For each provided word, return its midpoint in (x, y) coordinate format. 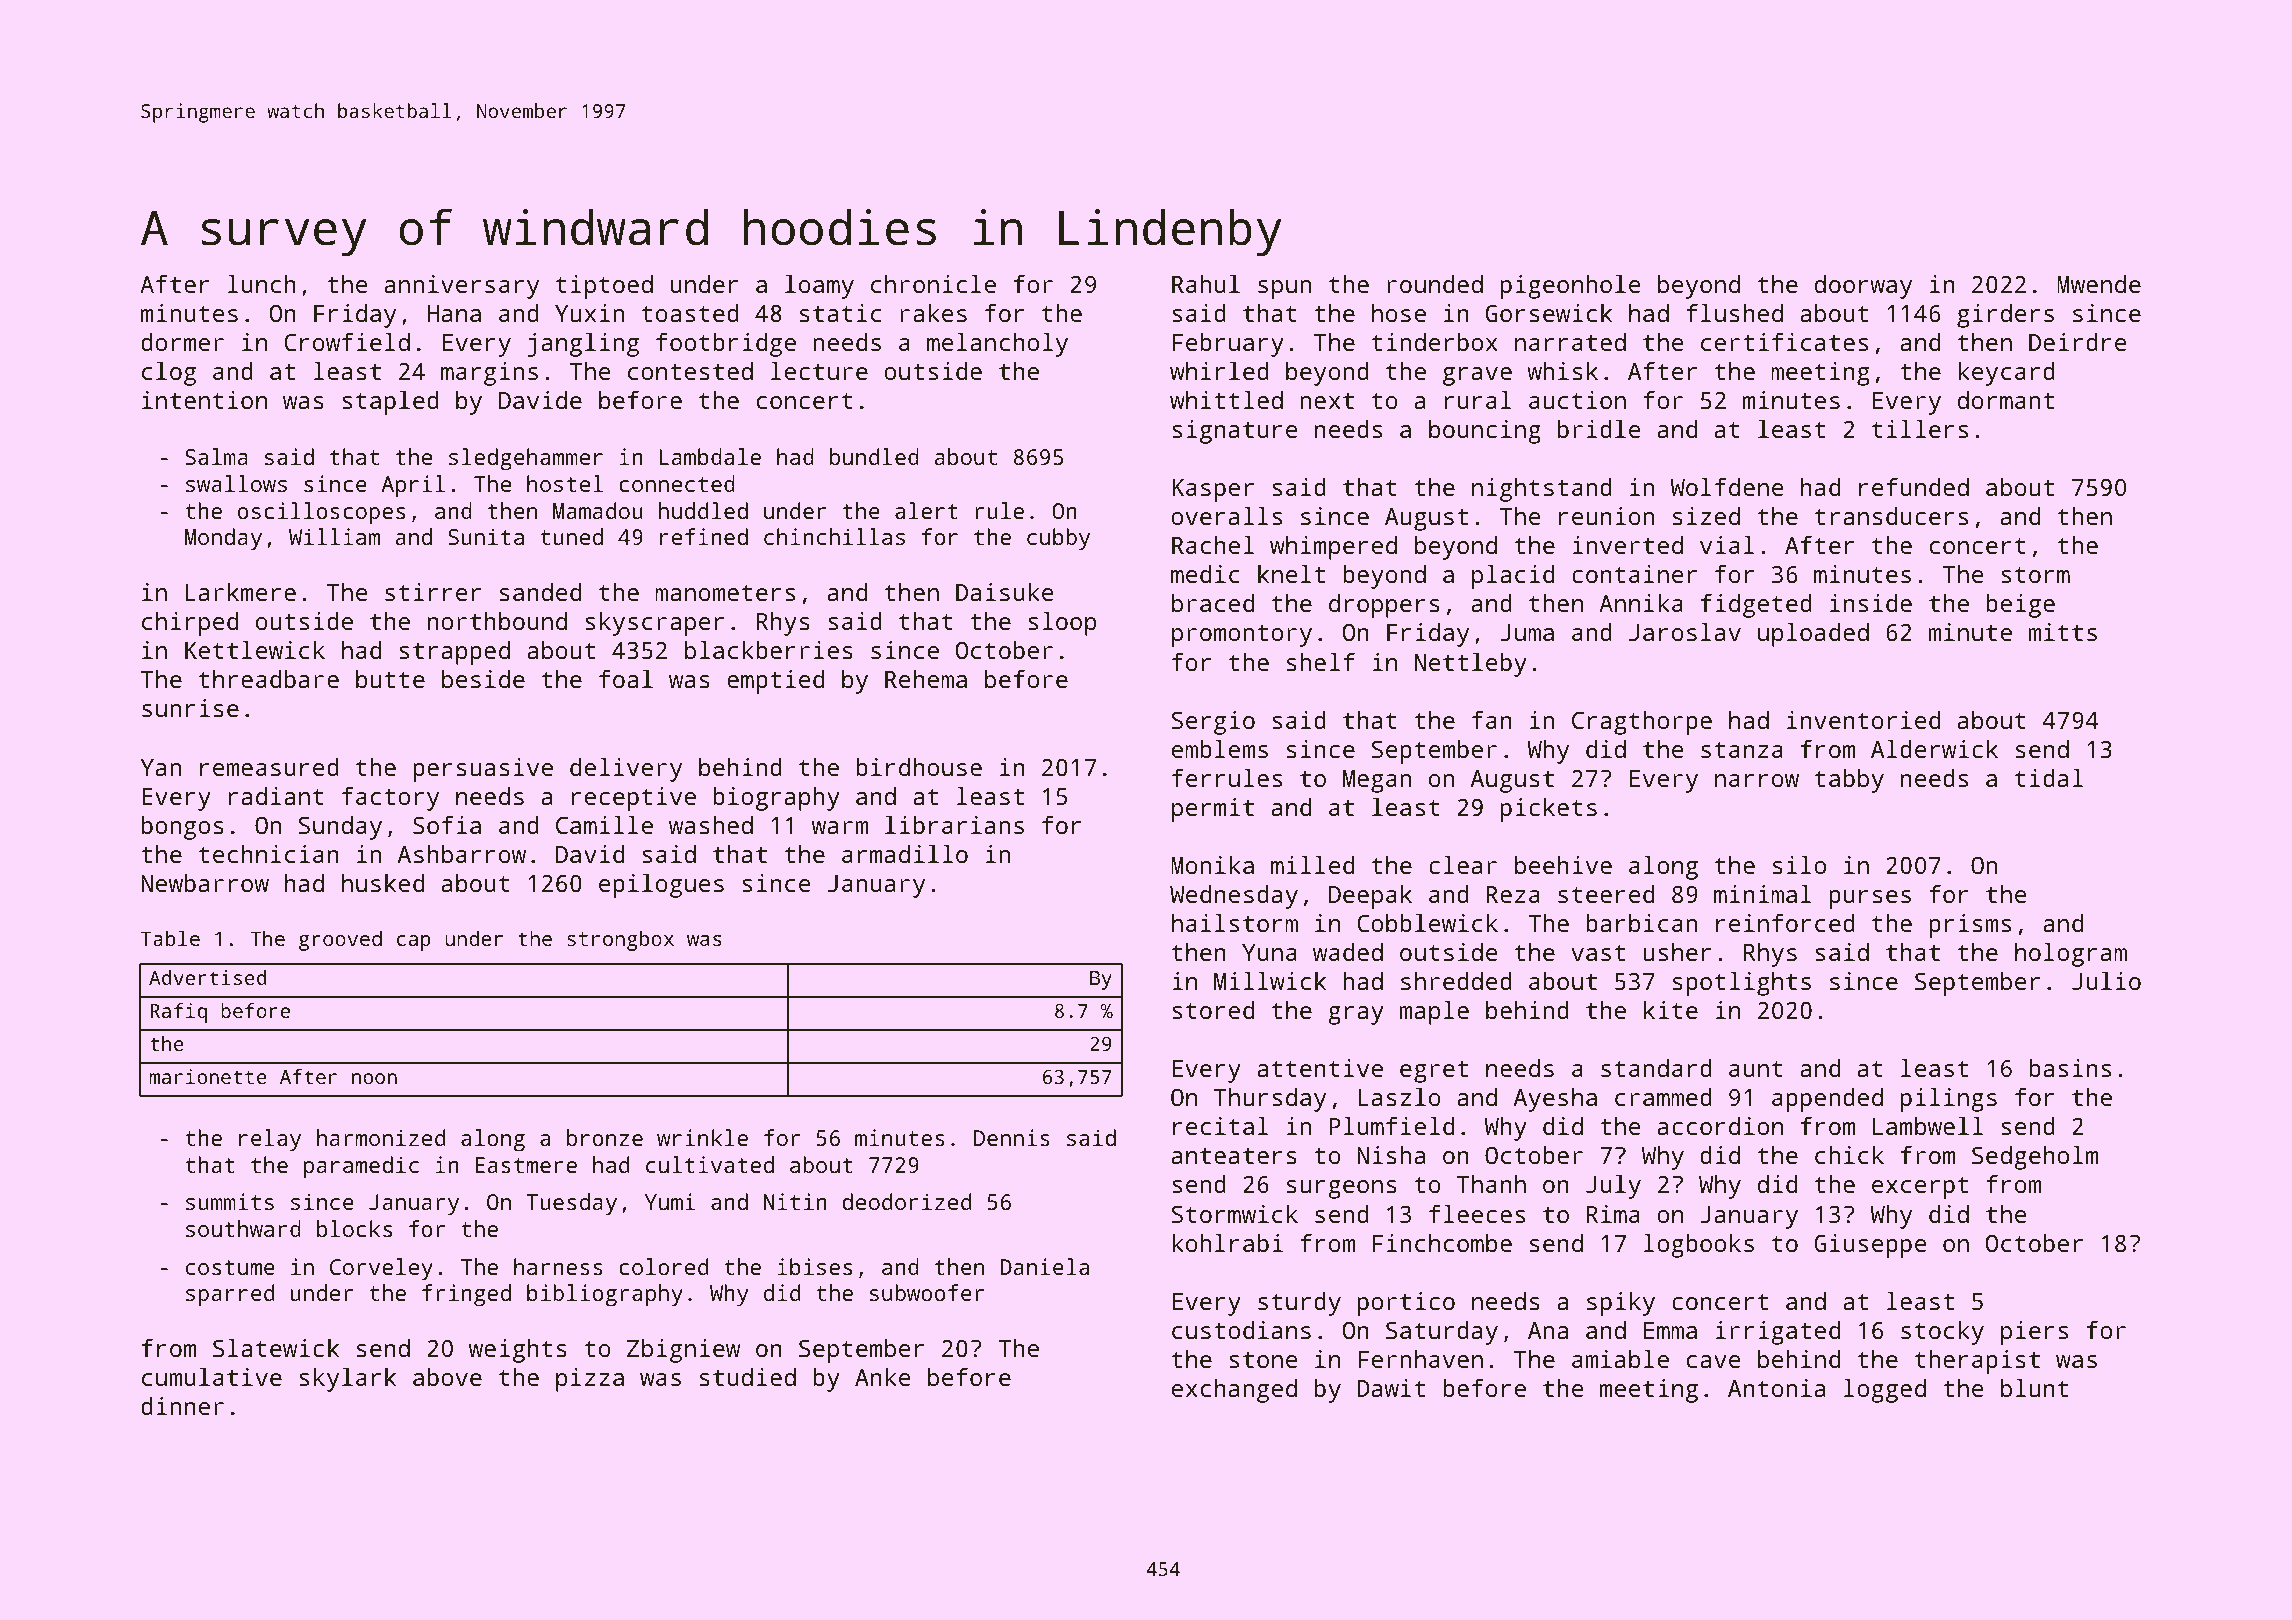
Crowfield (347, 342)
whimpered (1333, 548)
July (1613, 1187)
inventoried (1863, 720)
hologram (2071, 955)
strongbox (620, 940)
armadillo (905, 854)
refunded (1914, 487)
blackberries (769, 650)
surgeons (1342, 1189)
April (413, 486)
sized (1706, 516)
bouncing (1485, 432)
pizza (590, 1380)
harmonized (381, 1137)
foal (626, 679)
